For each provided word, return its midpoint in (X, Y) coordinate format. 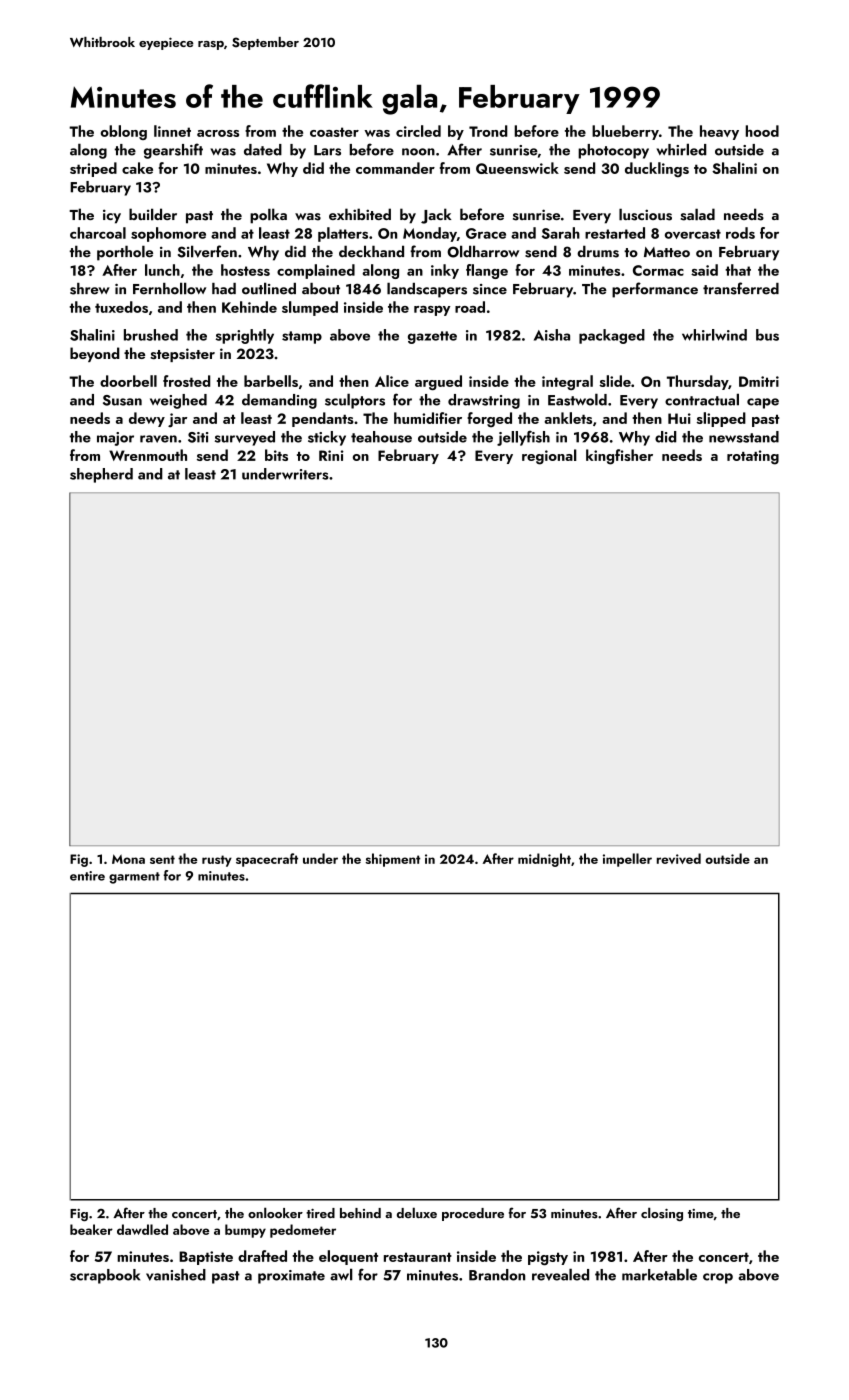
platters (343, 234)
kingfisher (619, 457)
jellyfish (523, 438)
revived (679, 858)
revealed (560, 1274)
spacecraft (267, 860)
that (738, 270)
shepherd (101, 475)
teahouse (381, 437)
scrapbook (105, 1276)
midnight (544, 860)
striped (93, 169)
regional (549, 457)
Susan (122, 400)
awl (341, 1274)
